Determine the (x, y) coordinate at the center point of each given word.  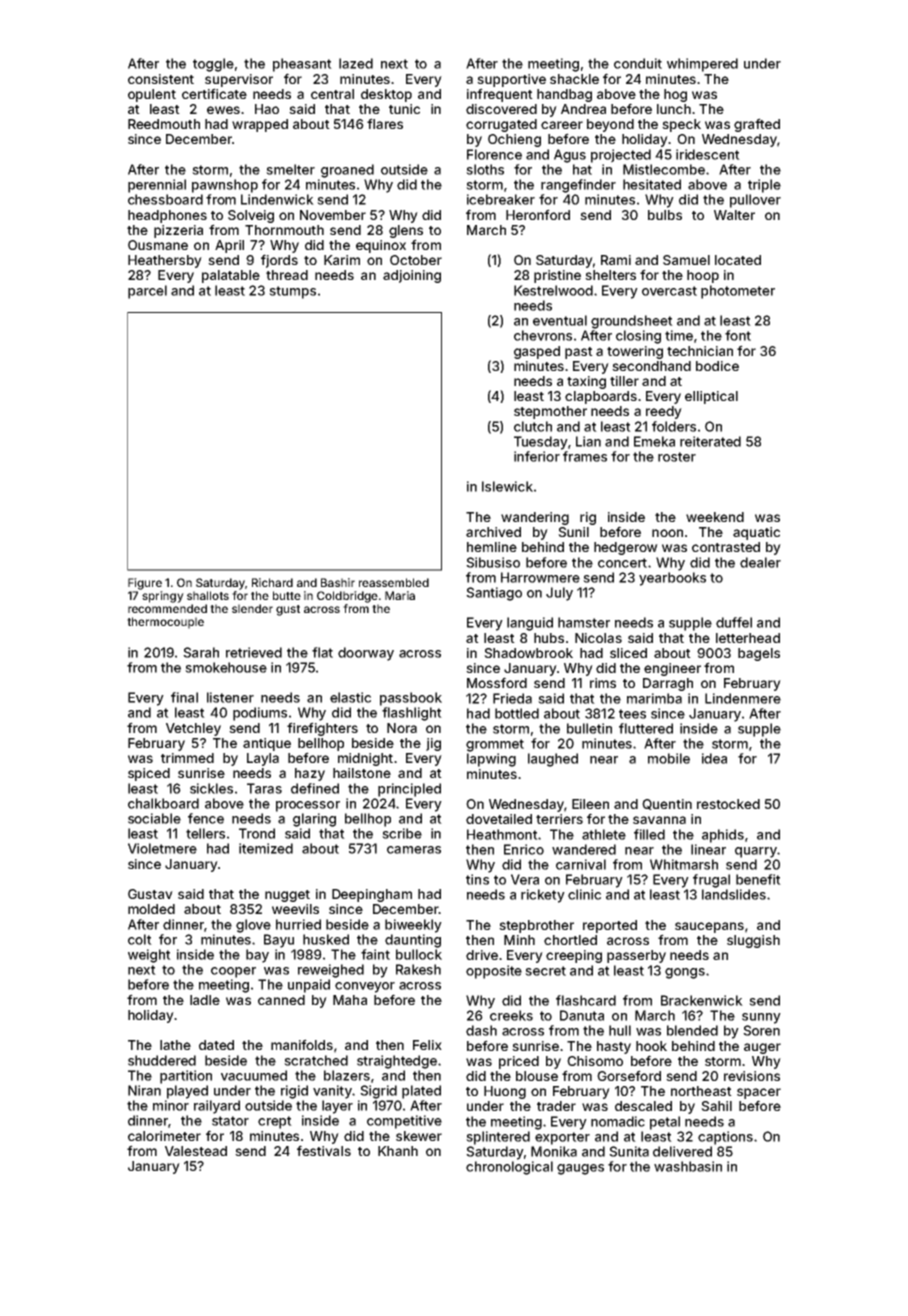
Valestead (196, 1151)
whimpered (702, 65)
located (738, 260)
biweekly (413, 926)
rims (603, 683)
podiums (260, 714)
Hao (267, 109)
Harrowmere (540, 577)
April (229, 246)
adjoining (412, 276)
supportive (511, 80)
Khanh (398, 1151)
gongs (685, 973)
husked (326, 939)
